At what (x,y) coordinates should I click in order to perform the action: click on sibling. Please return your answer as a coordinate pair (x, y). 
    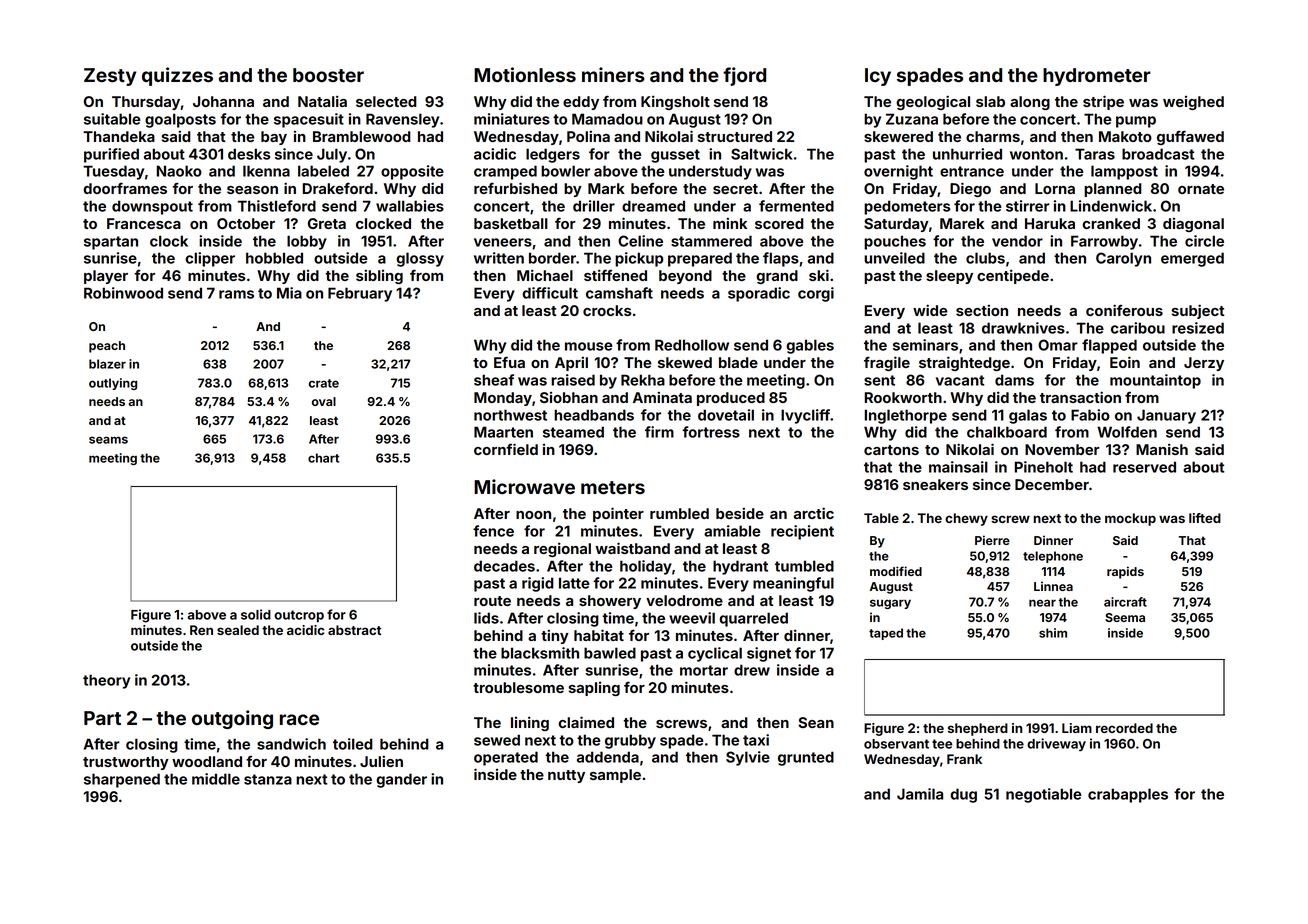
    Looking at the image, I should click on (379, 276).
